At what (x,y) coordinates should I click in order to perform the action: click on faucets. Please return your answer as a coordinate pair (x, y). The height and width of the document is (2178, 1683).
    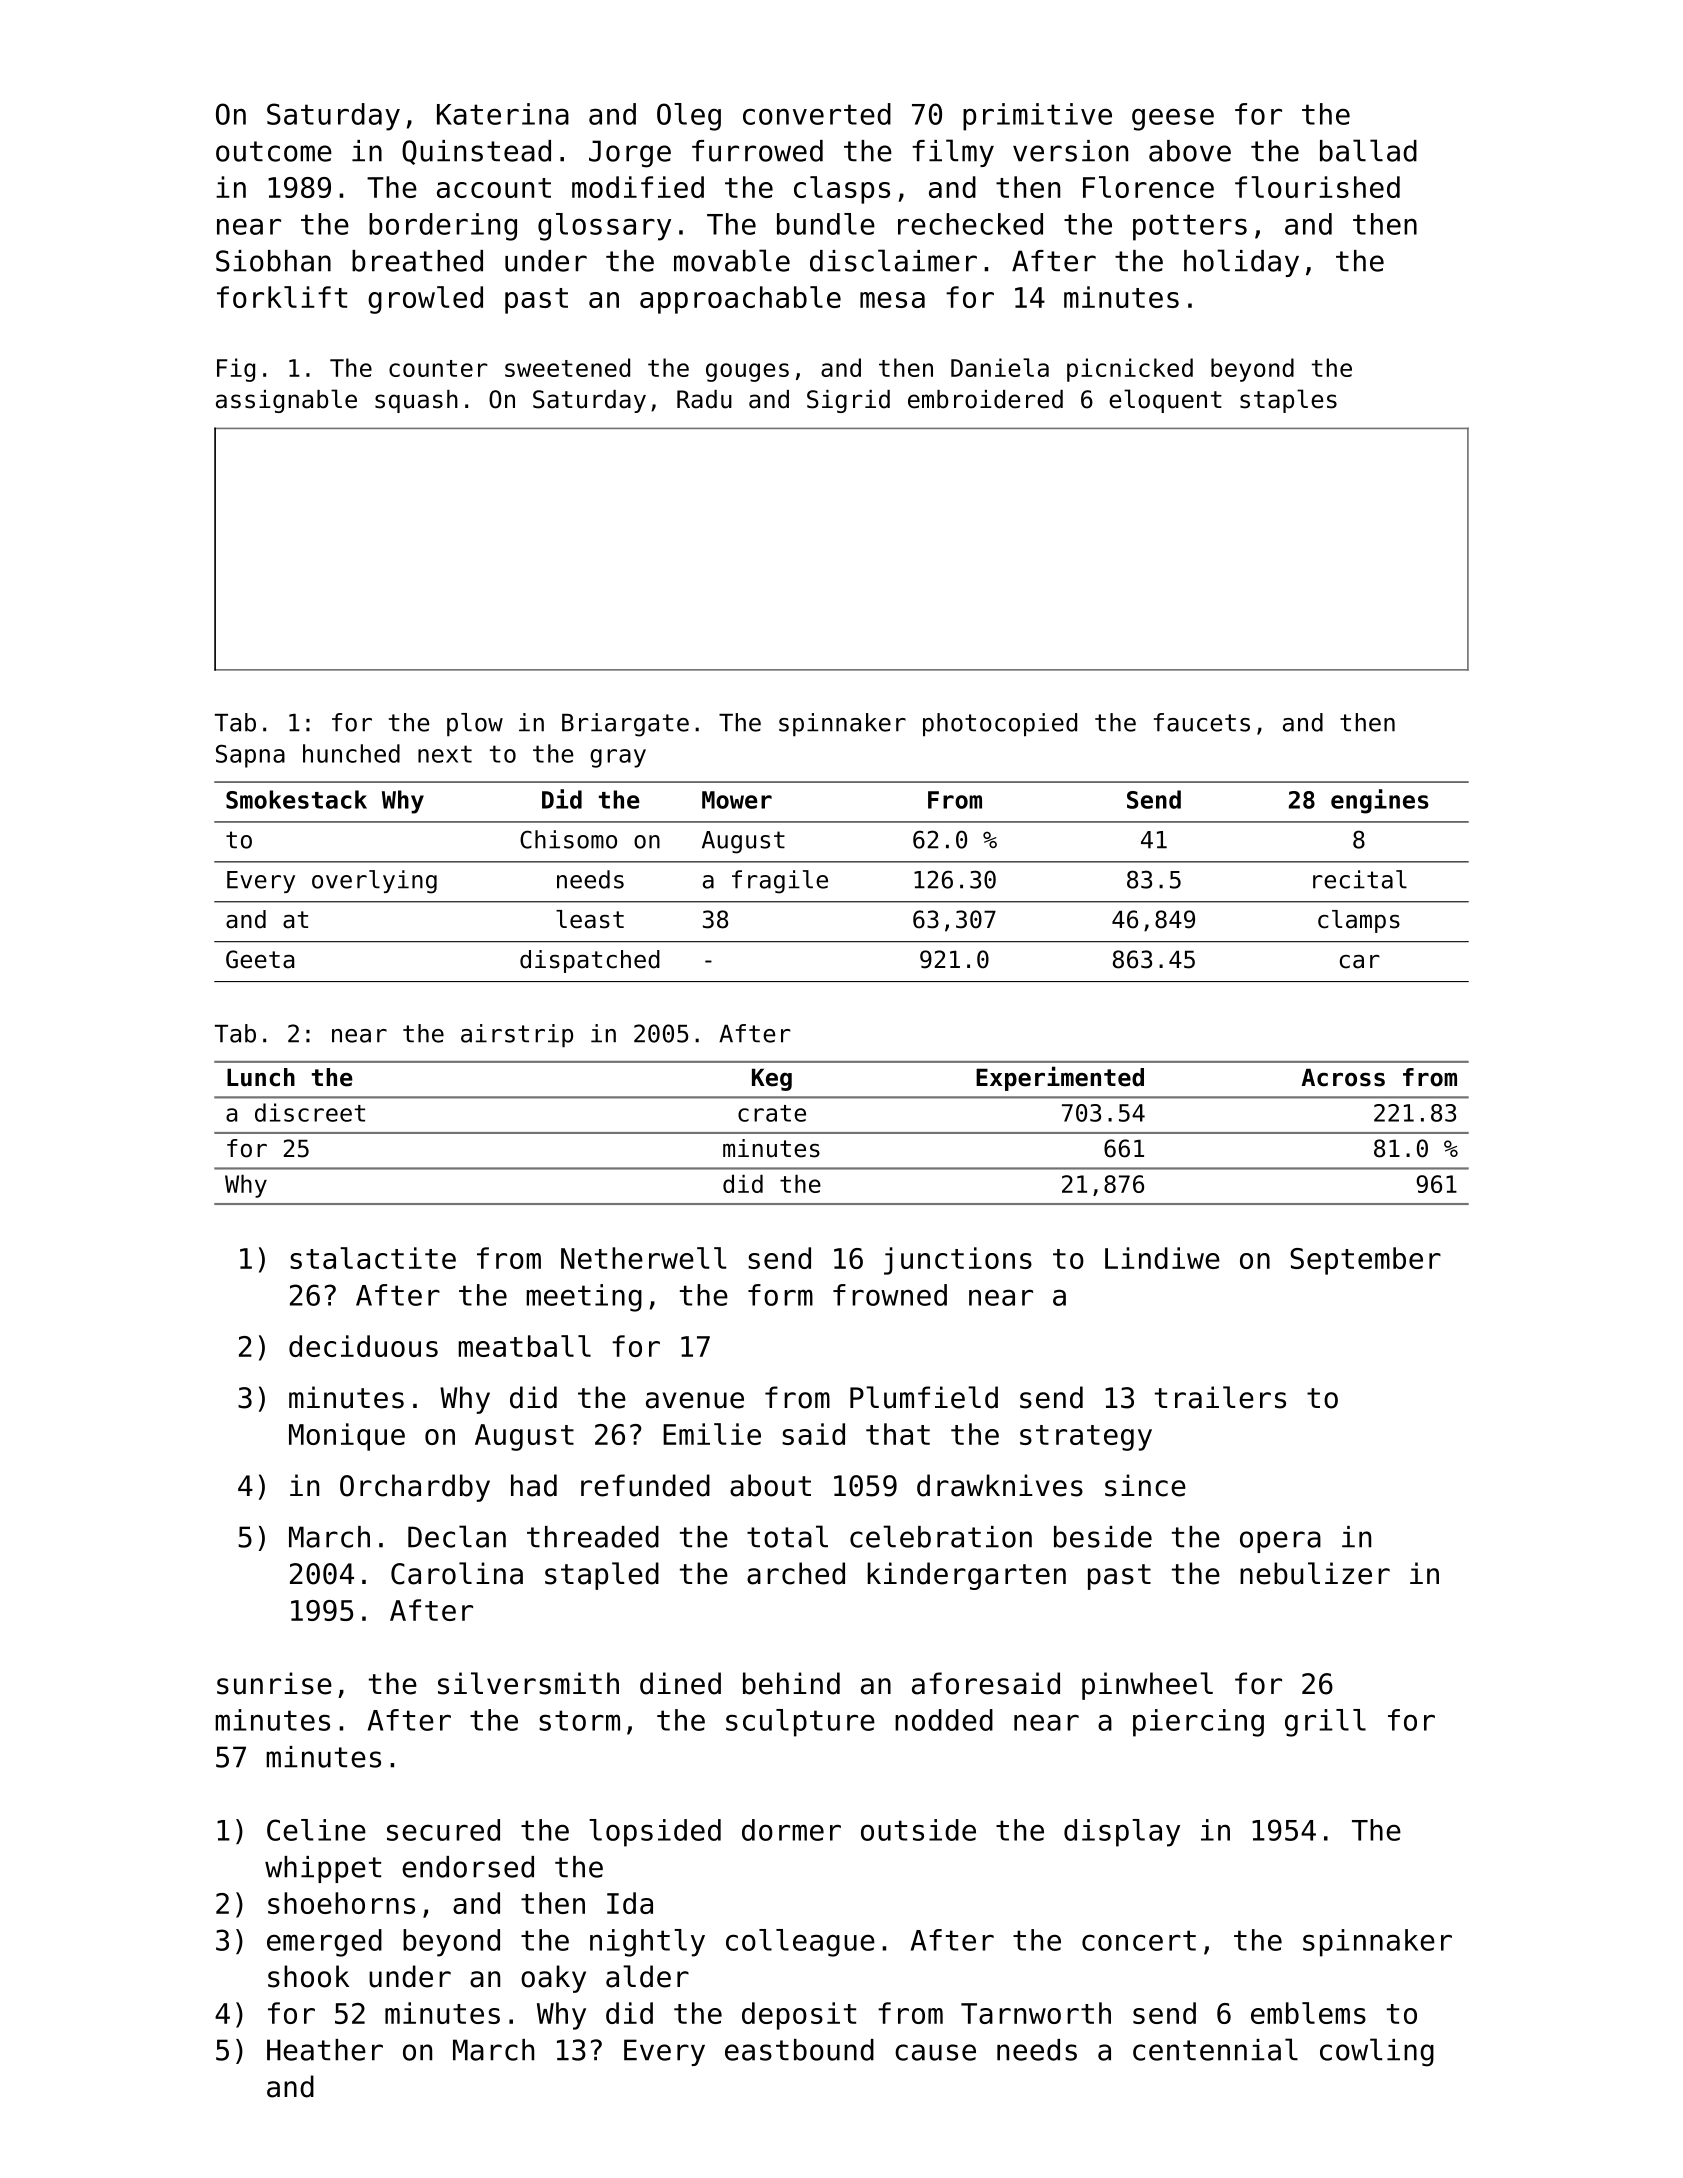
    Looking at the image, I should click on (1202, 722).
